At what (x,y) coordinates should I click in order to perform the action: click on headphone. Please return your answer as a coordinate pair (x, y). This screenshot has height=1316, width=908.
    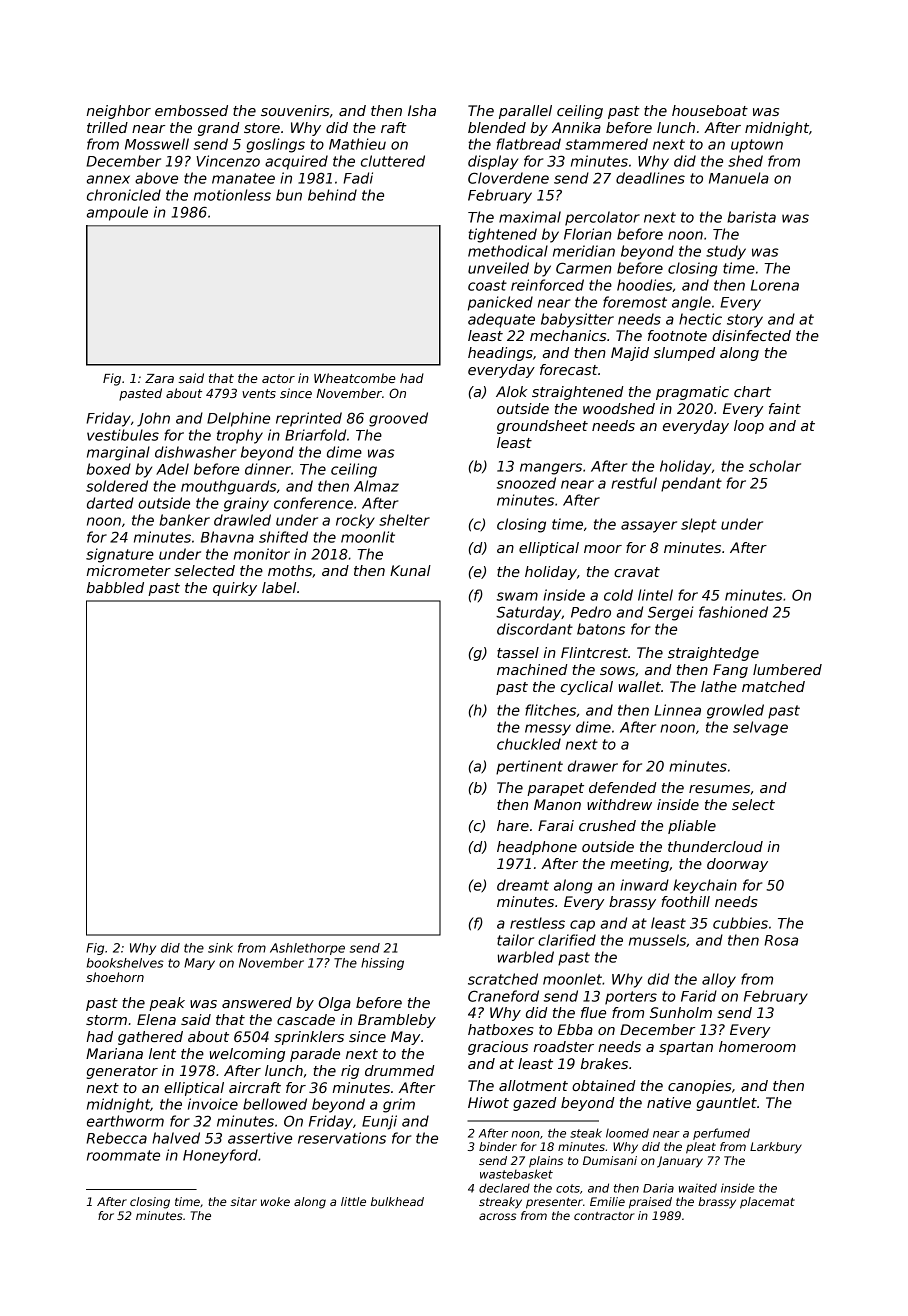
    Looking at the image, I should click on (537, 848).
